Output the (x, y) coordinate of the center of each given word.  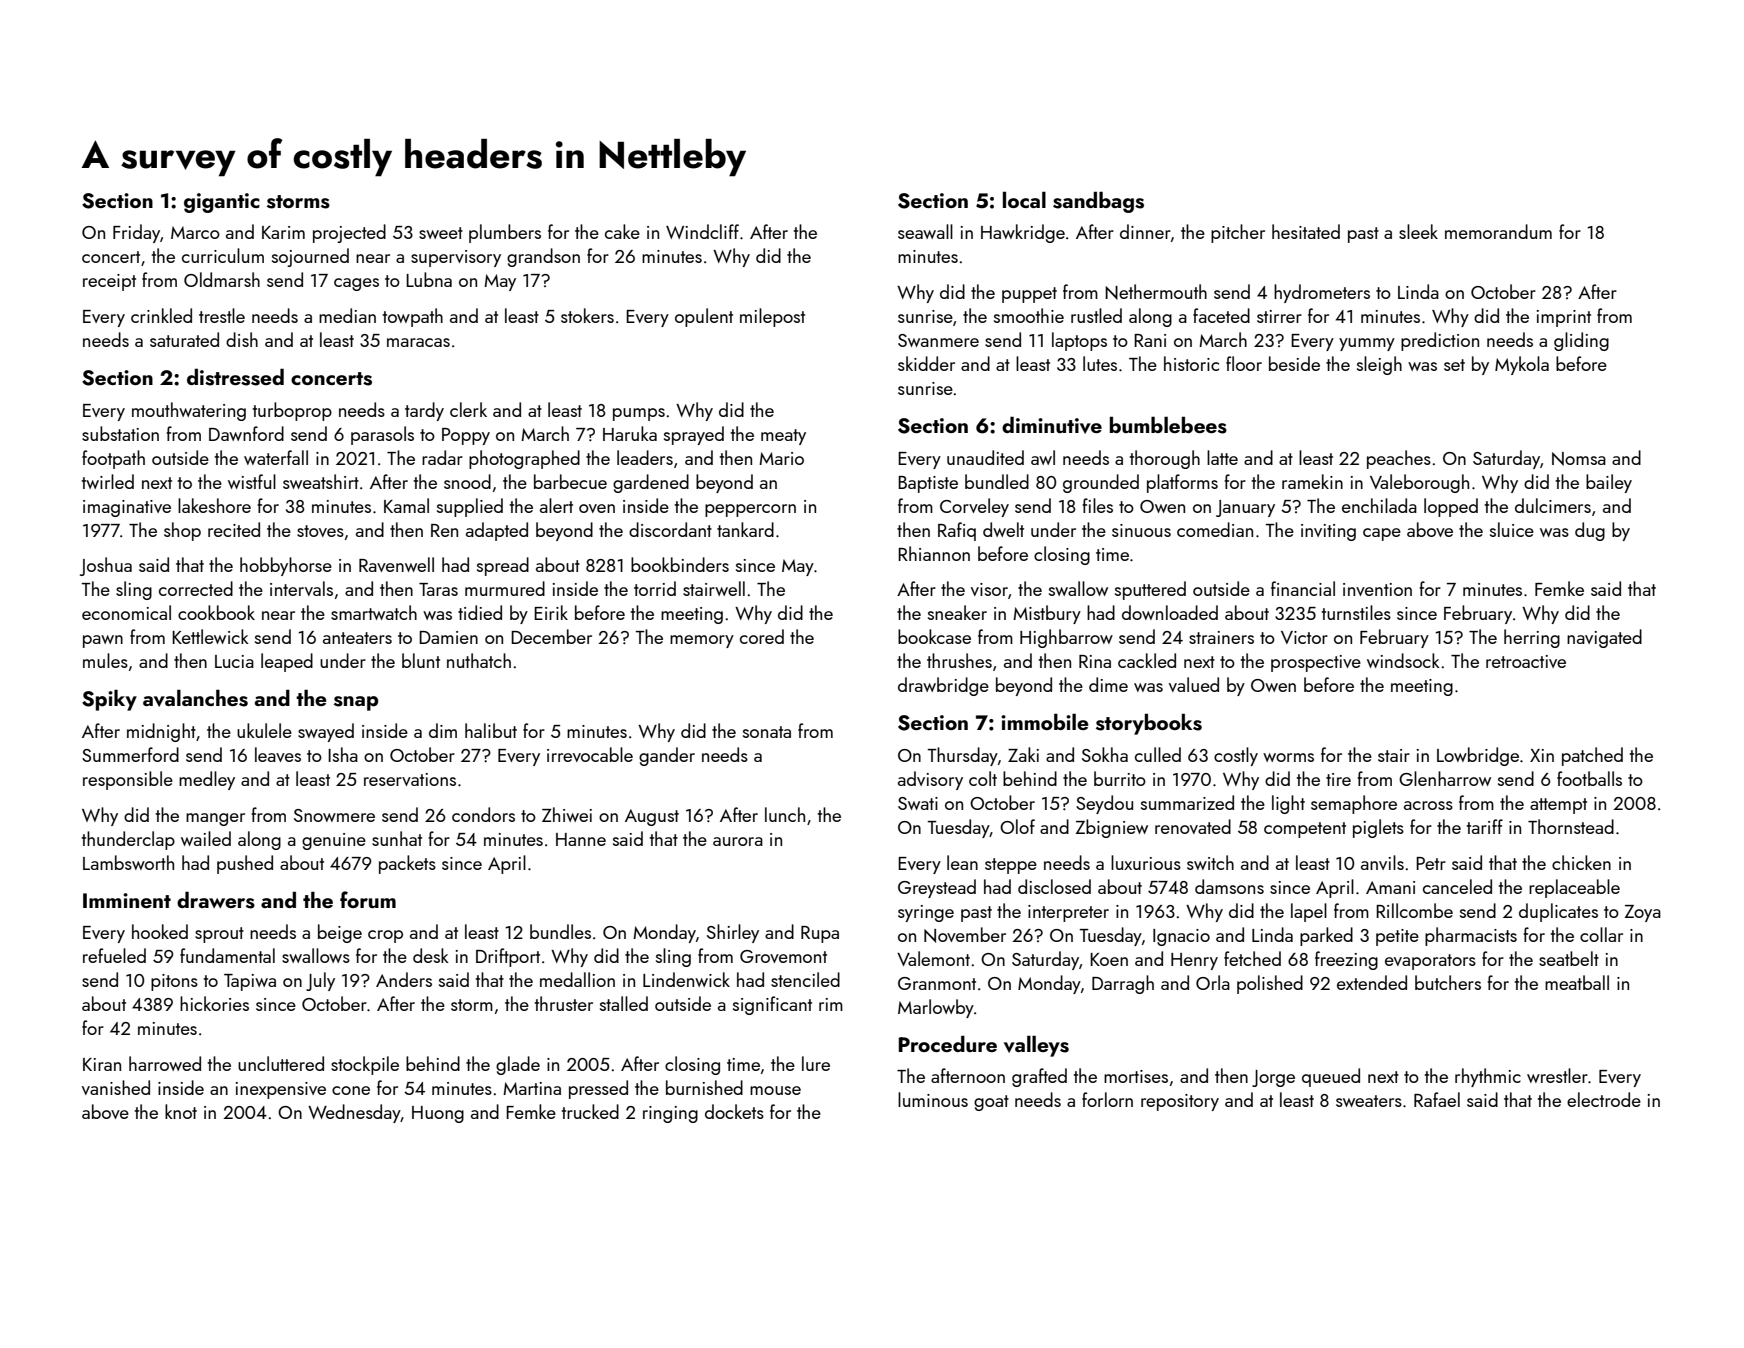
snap (356, 703)
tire (1338, 779)
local (1024, 200)
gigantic (222, 203)
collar (1601, 934)
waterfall (276, 457)
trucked (590, 1111)
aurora (738, 841)
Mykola (1522, 365)
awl (1043, 457)
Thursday (963, 756)
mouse (775, 1090)
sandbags (1098, 202)
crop (385, 936)
